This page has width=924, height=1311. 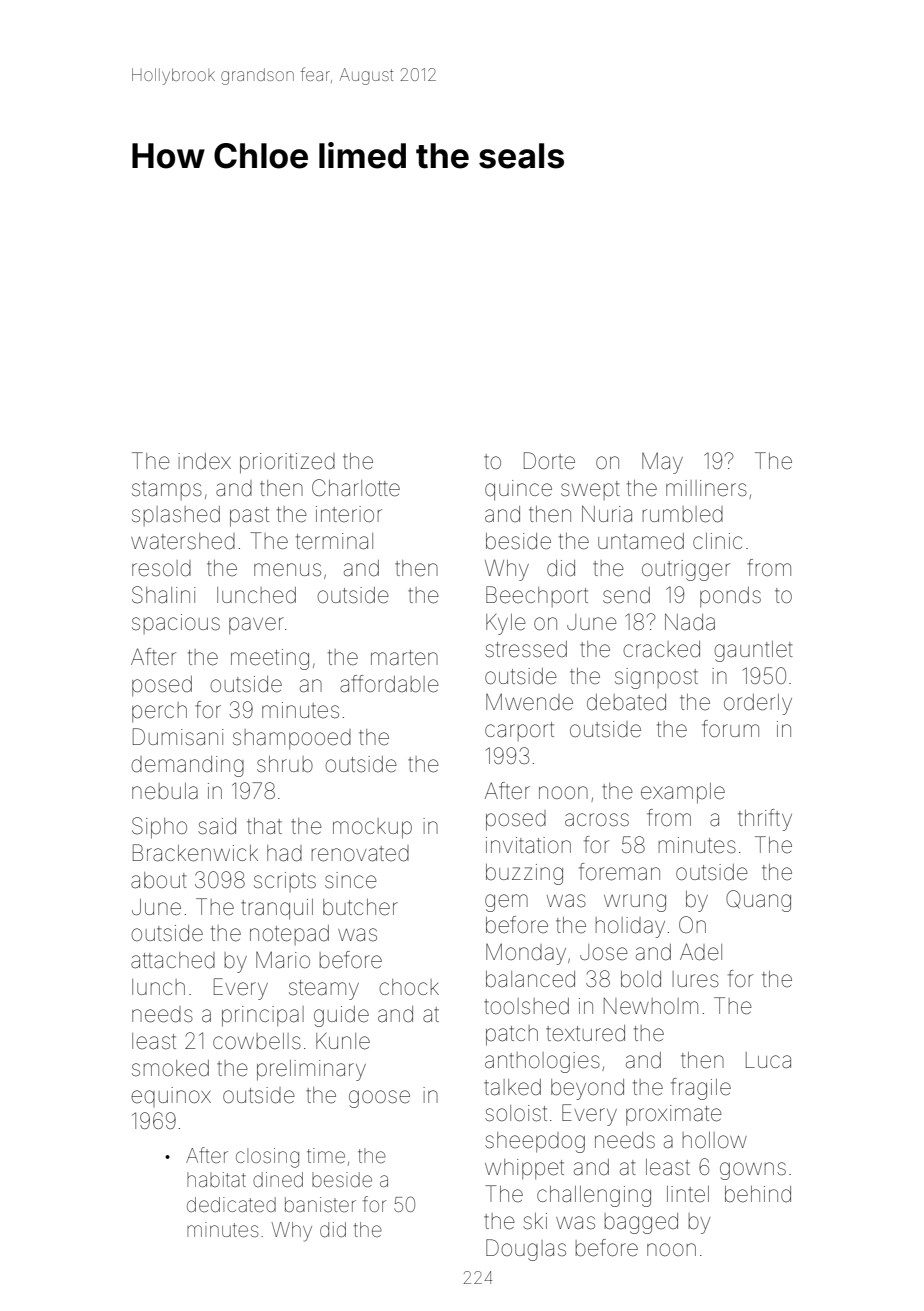 I want to click on banister, so click(x=320, y=1204).
